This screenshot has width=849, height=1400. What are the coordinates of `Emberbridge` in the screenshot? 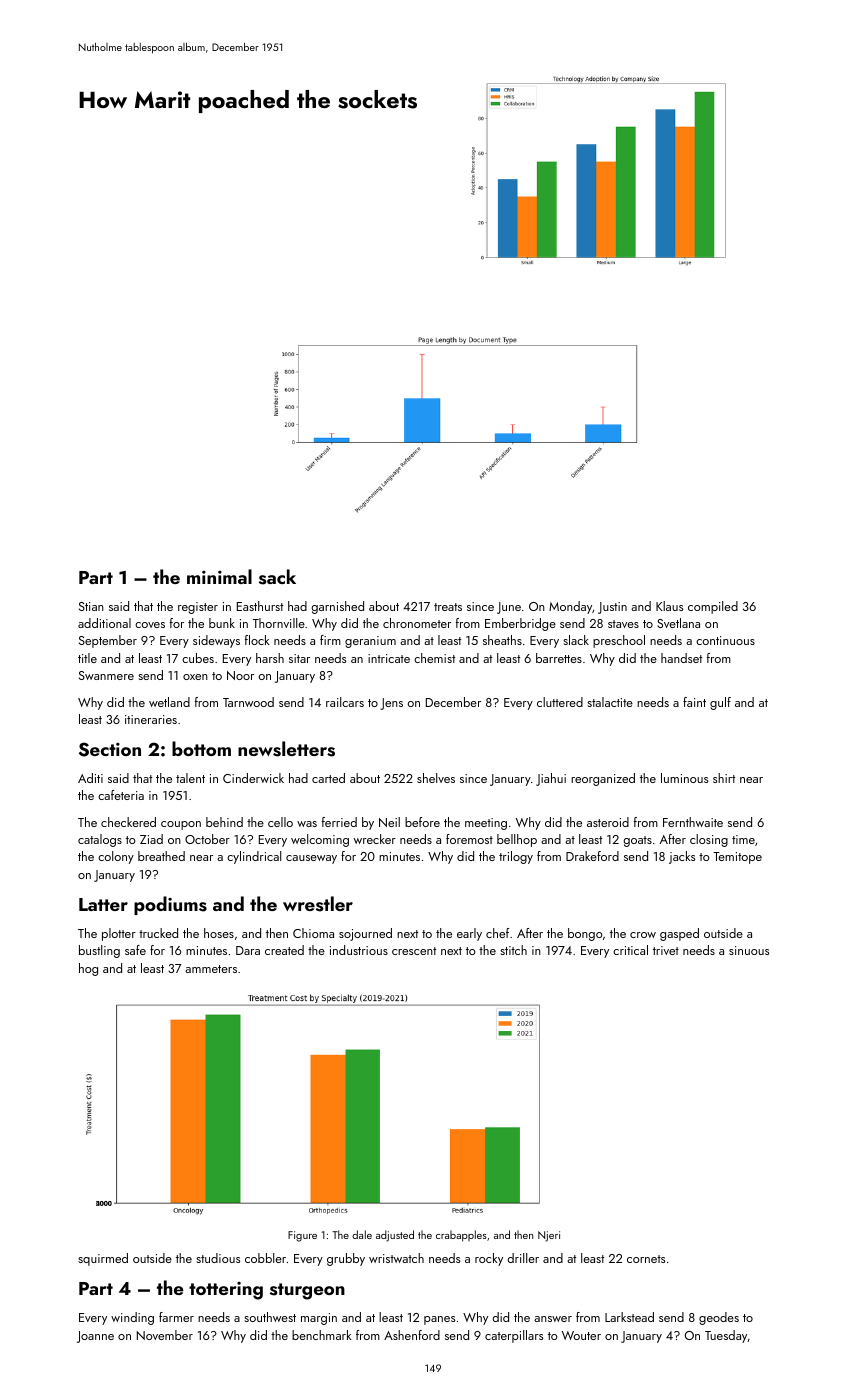 It's located at (520, 624).
